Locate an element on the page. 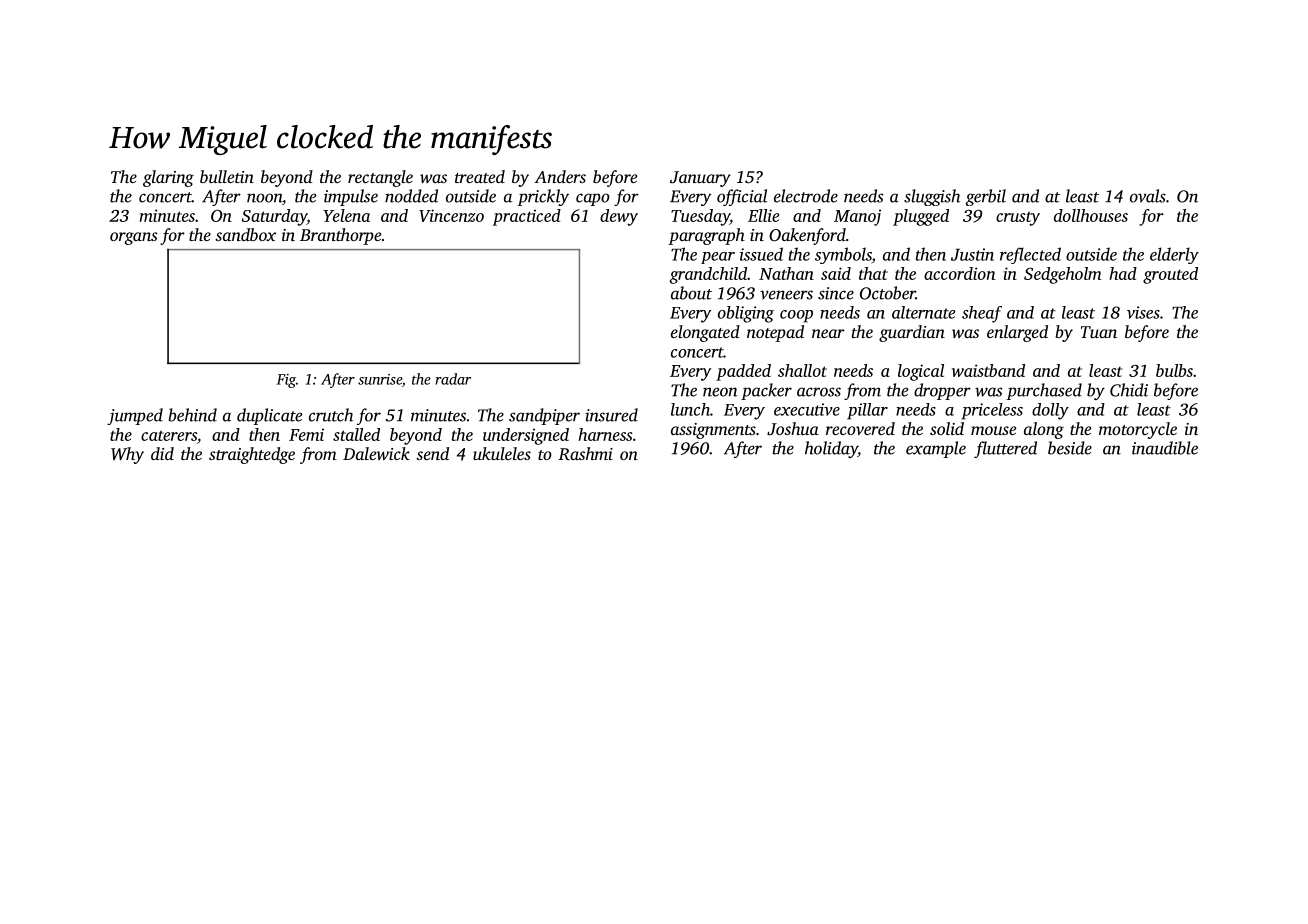  organs is located at coordinates (134, 238).
